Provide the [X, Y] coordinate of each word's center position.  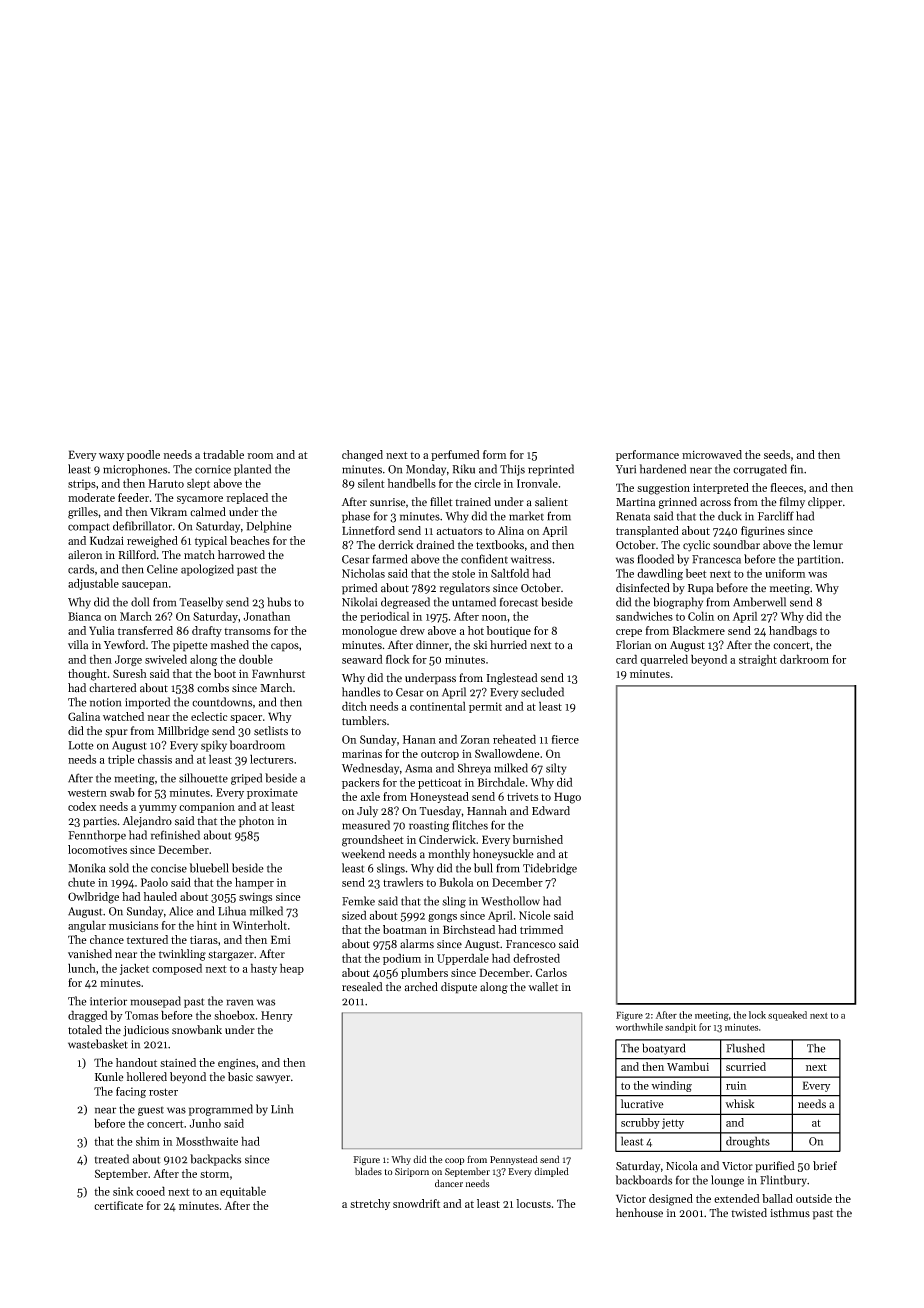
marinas [362, 753]
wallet [543, 986]
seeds [777, 454]
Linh [282, 1109]
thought [87, 675]
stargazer [231, 956]
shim [148, 1141]
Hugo [567, 798]
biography [678, 603]
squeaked [787, 1016]
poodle [143, 455]
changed [362, 456]
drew [412, 630]
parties [100, 822]
